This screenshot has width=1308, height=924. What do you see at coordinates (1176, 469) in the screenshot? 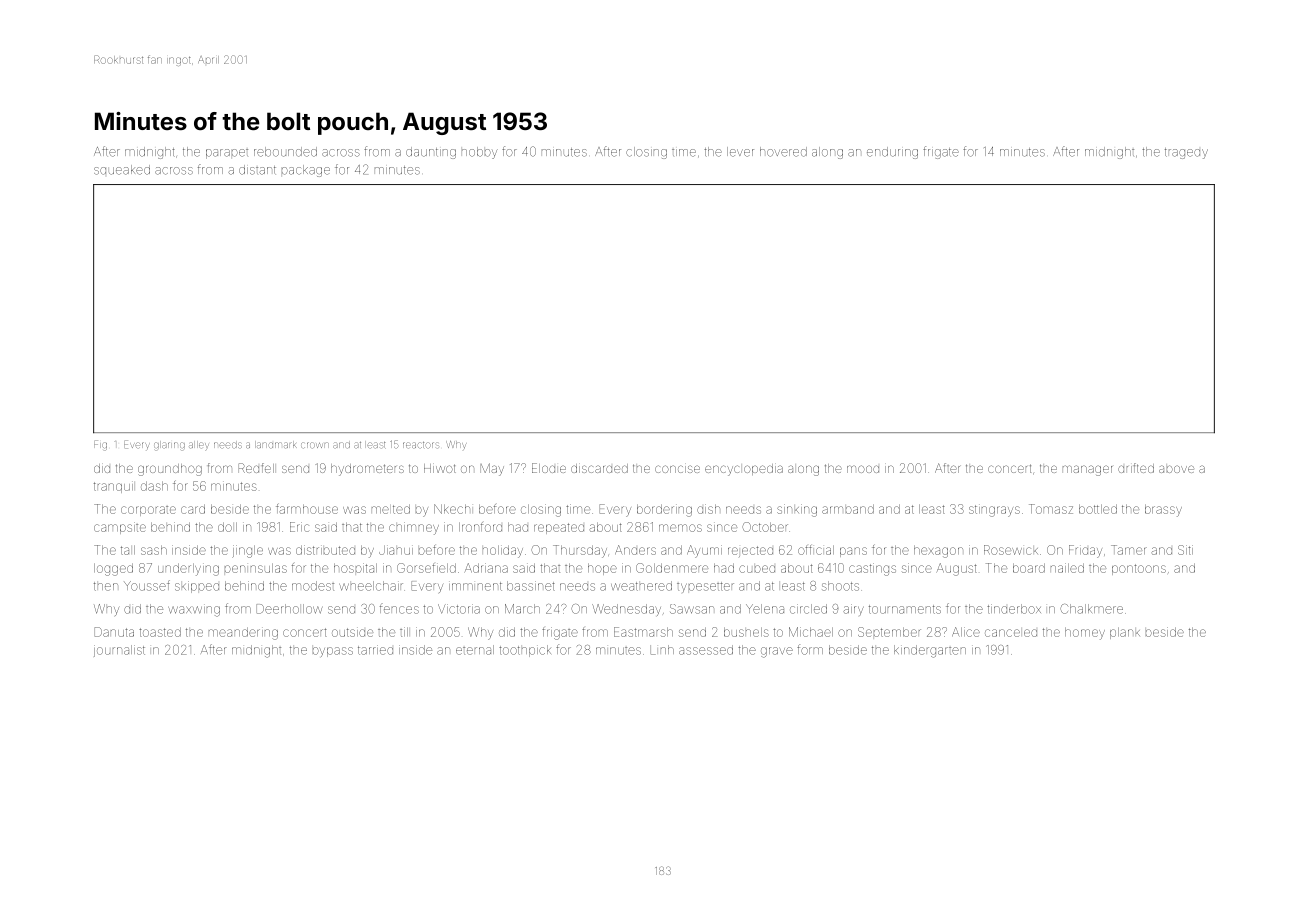
I see `above` at bounding box center [1176, 469].
